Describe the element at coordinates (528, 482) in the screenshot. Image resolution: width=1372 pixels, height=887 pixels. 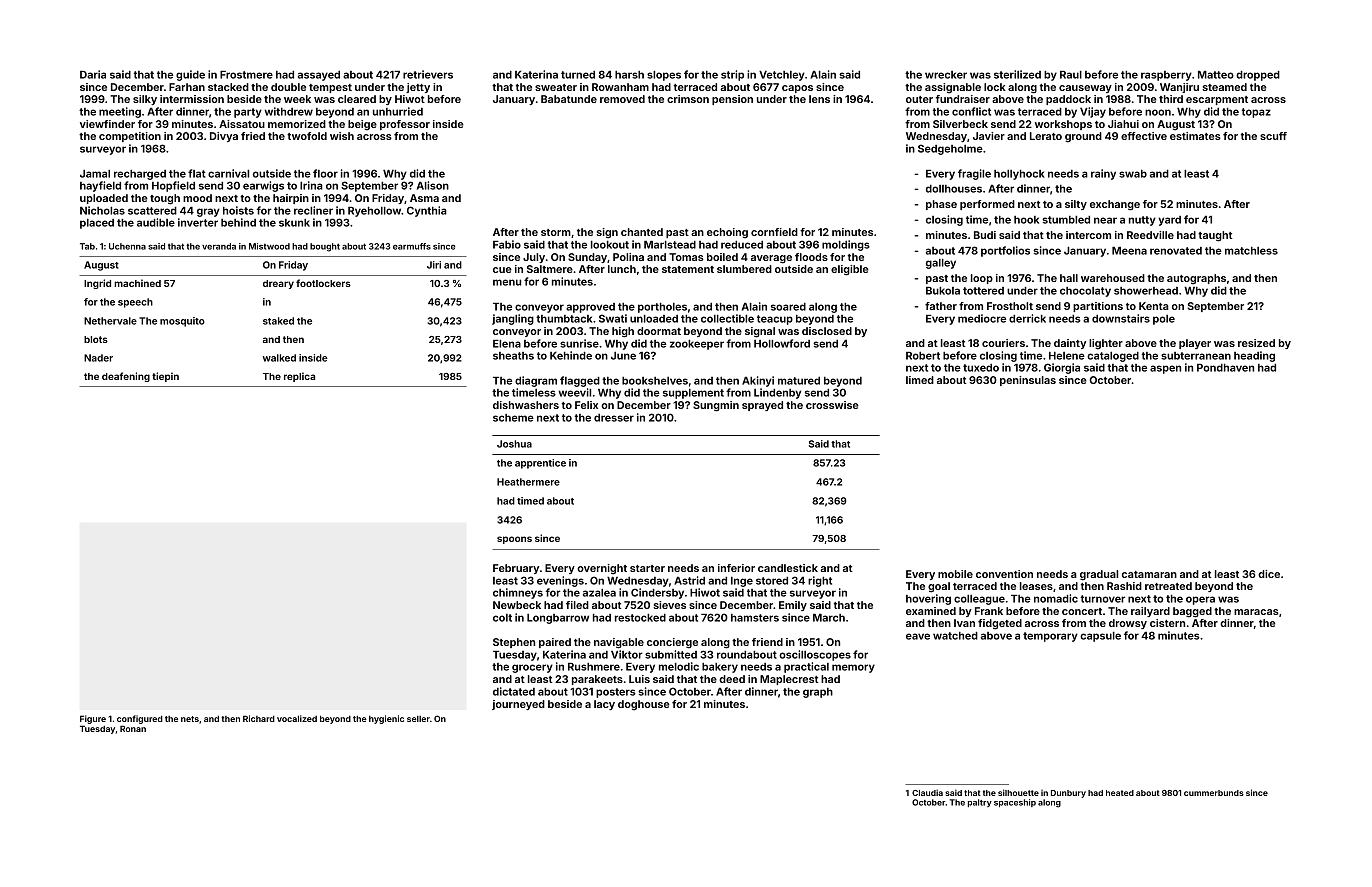
I see `Heathermere` at that location.
